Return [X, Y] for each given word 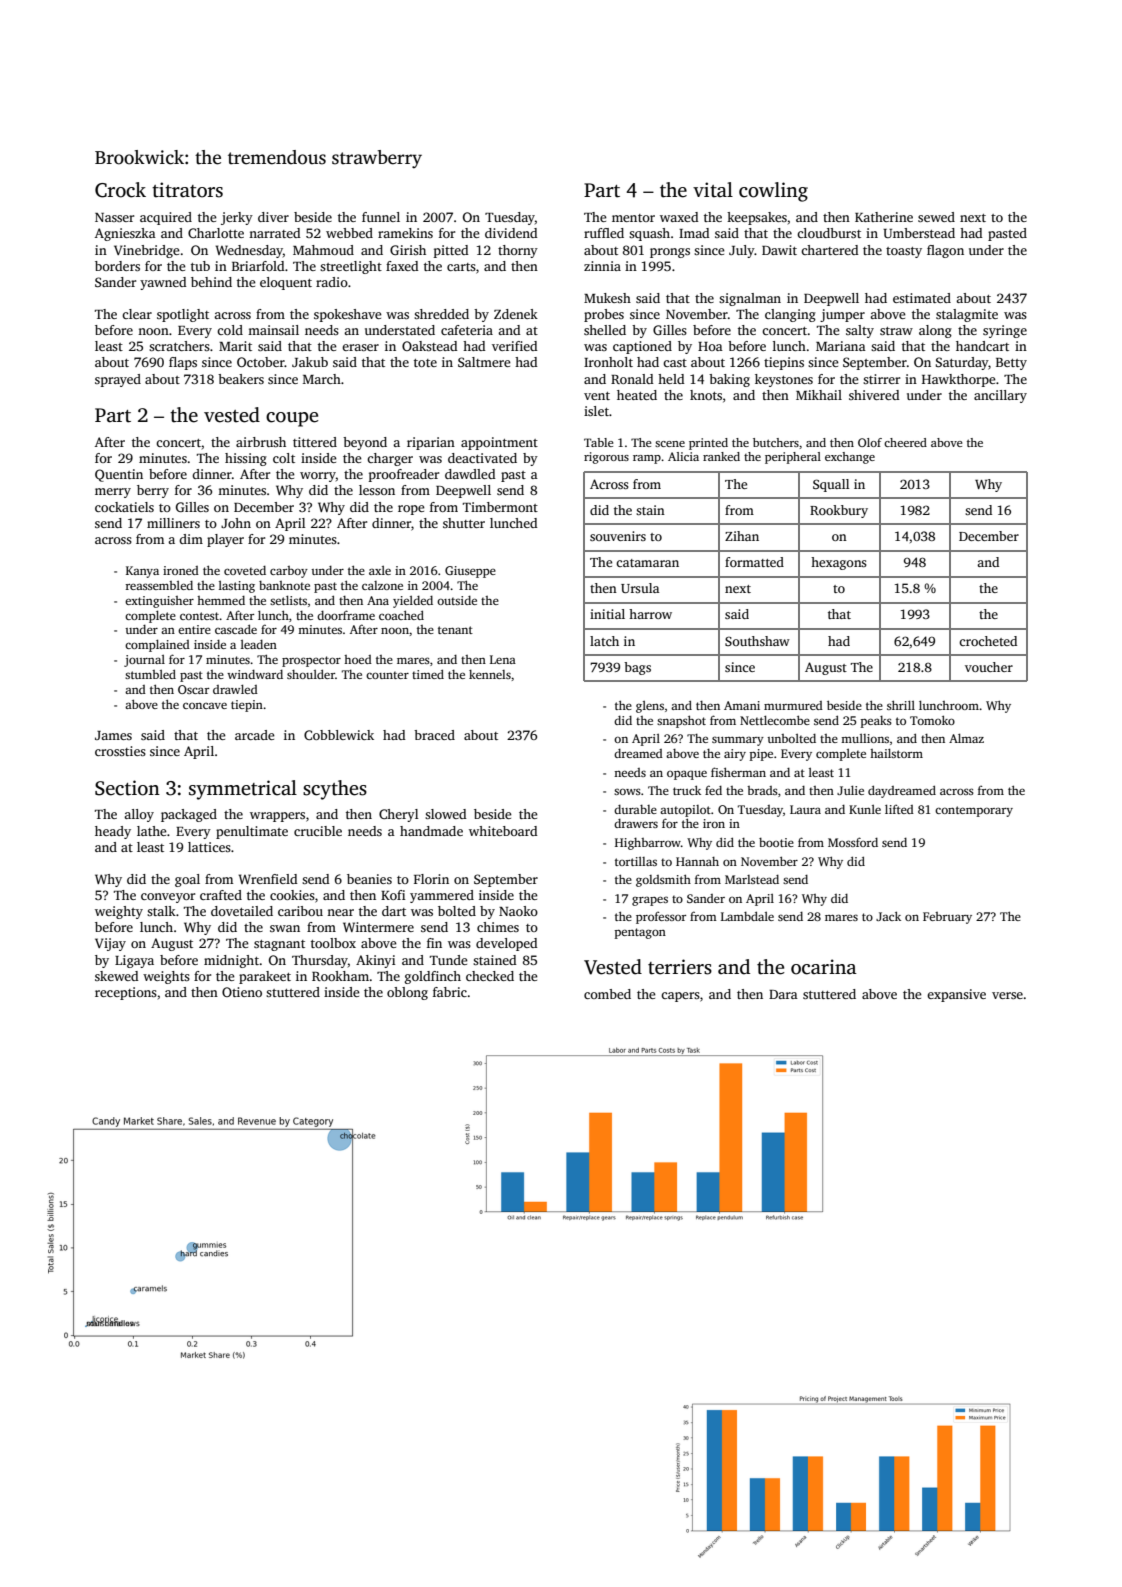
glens [650, 707]
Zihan [742, 536]
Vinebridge [147, 251]
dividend [511, 233]
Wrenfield [268, 879]
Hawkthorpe [959, 380]
